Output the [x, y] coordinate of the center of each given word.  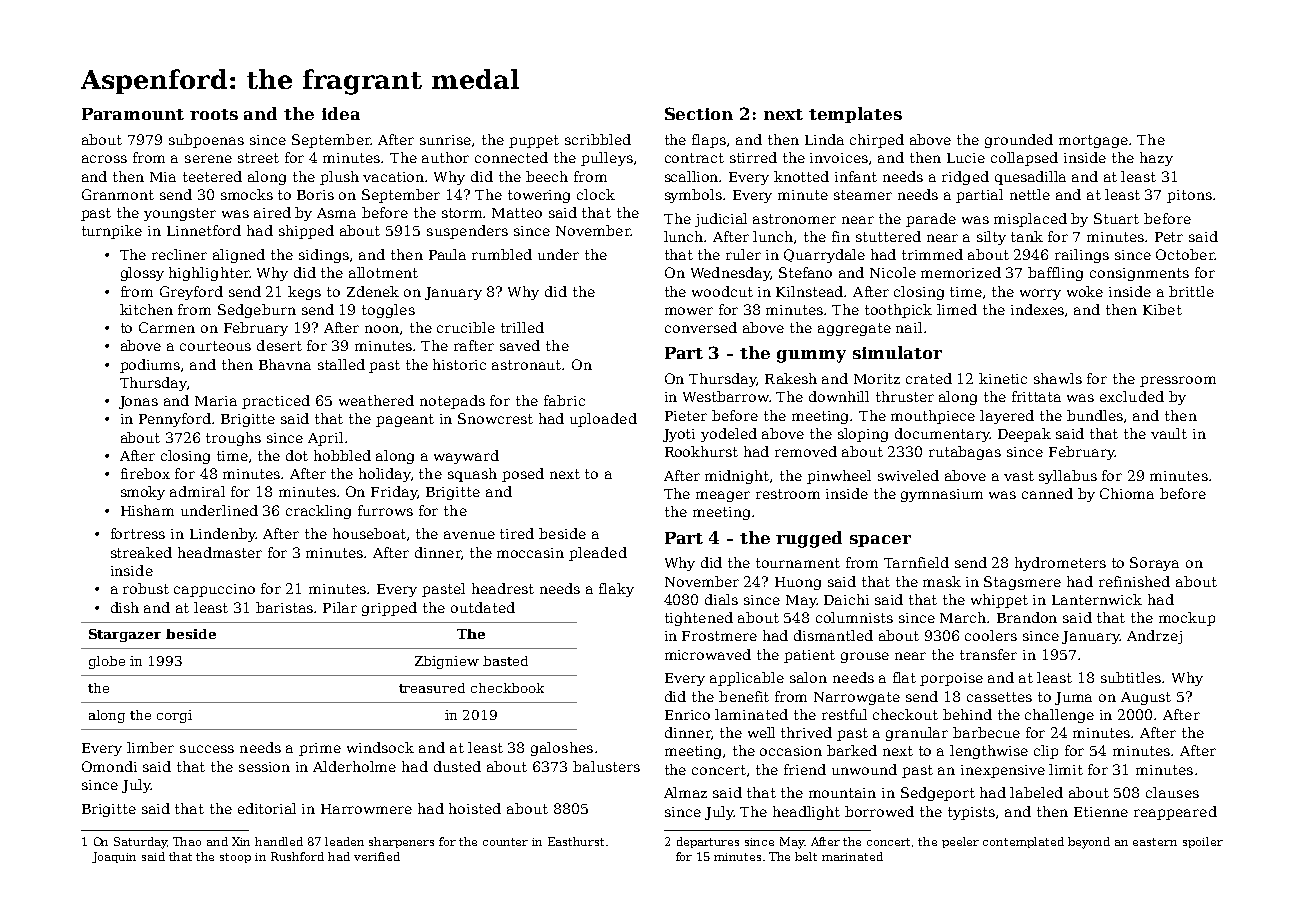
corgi [174, 716]
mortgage [1093, 141]
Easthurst [576, 841]
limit [1066, 769]
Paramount [133, 114]
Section [699, 113]
